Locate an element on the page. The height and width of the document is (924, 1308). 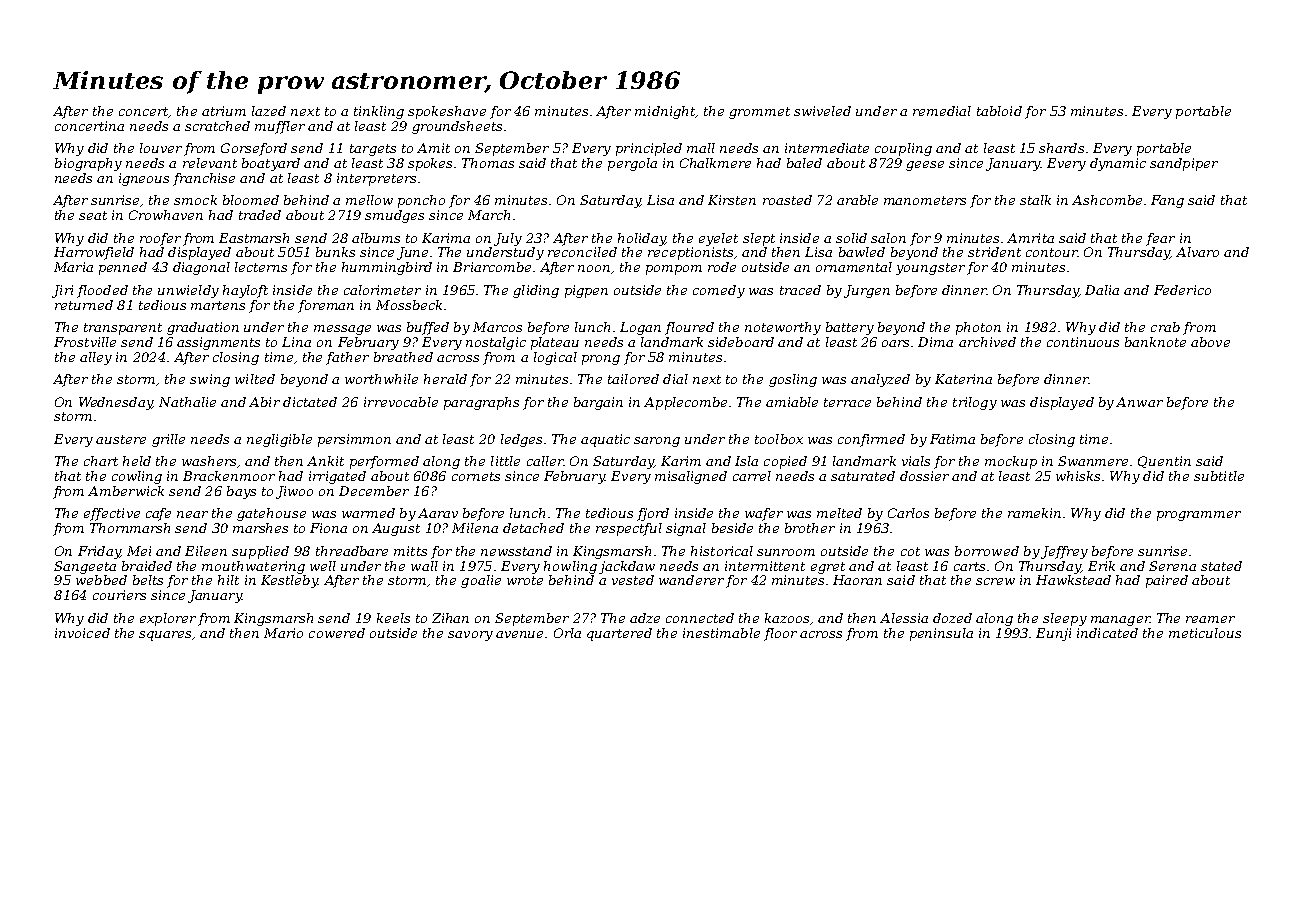
unwieldy is located at coordinates (188, 291).
